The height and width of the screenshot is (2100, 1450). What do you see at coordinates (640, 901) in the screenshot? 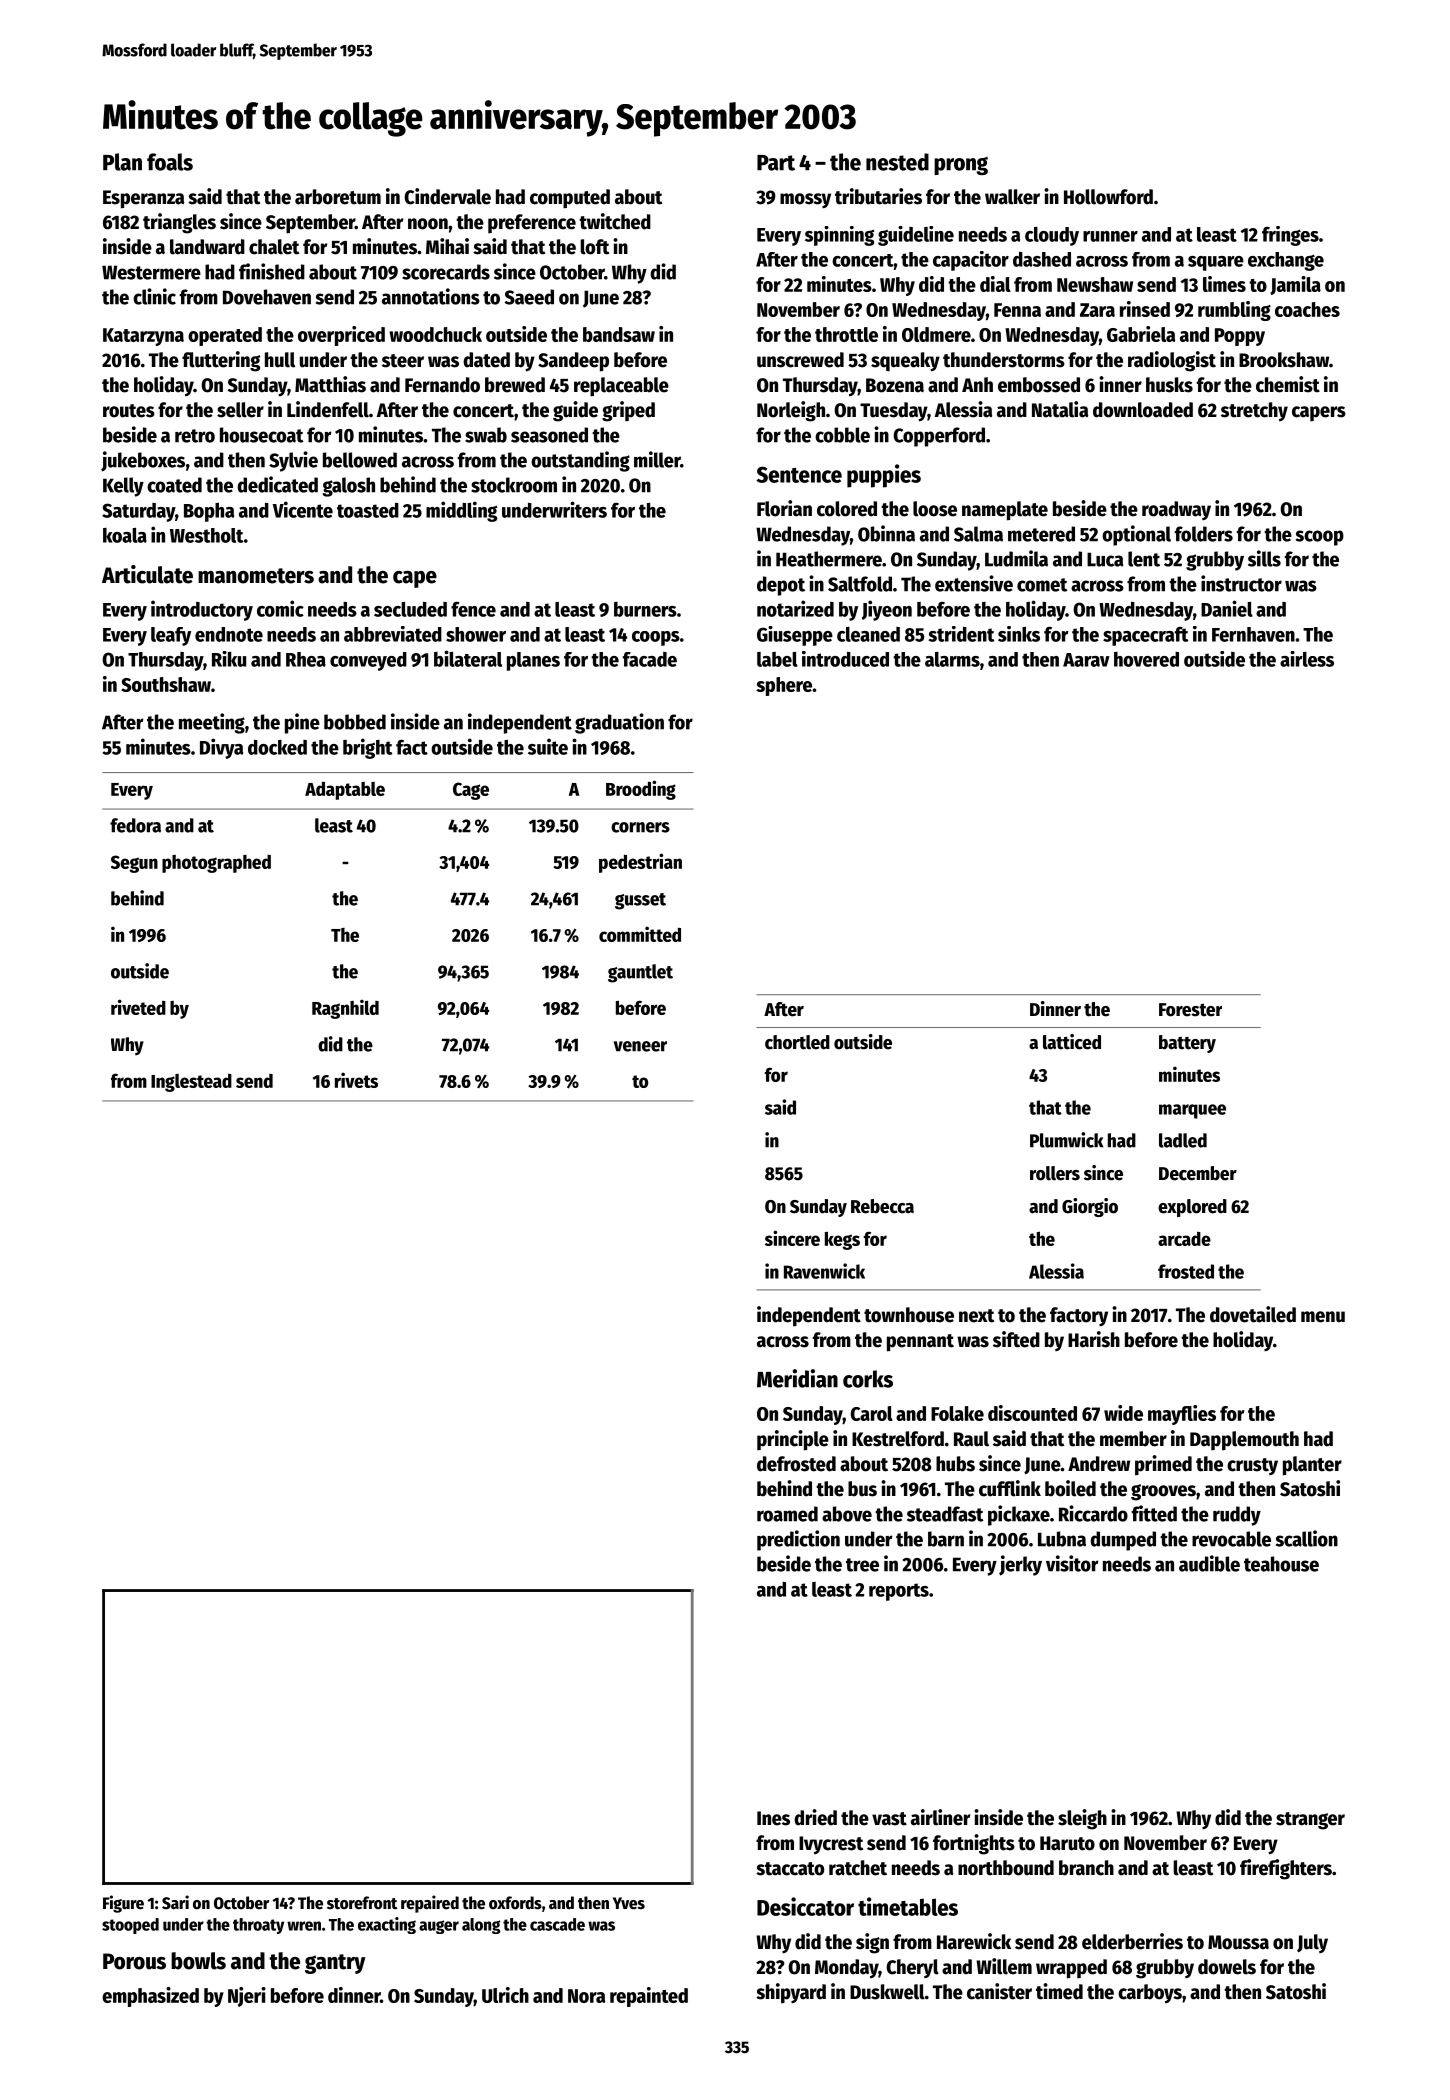
I see `gusset` at bounding box center [640, 901].
